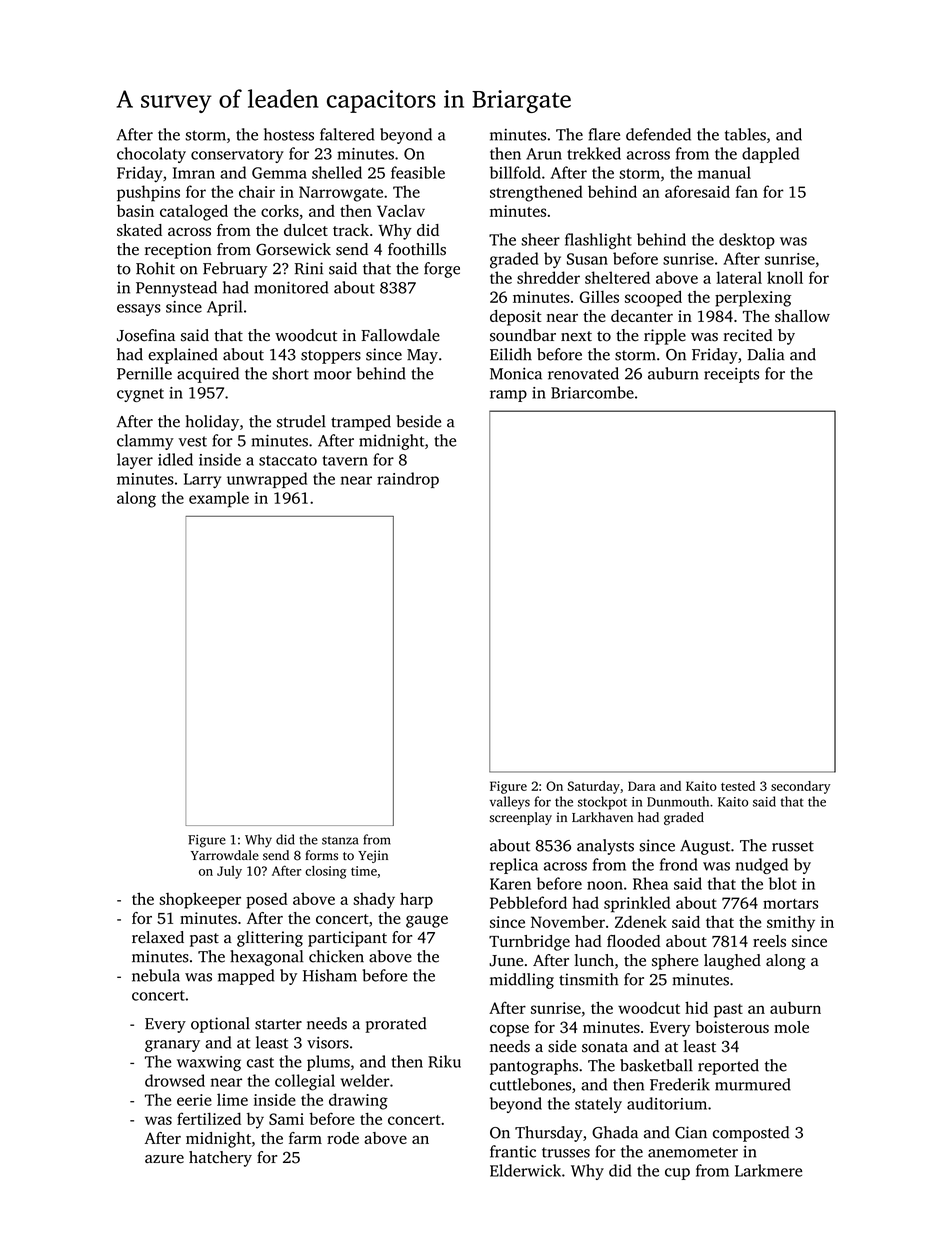 This screenshot has width=952, height=1233. What do you see at coordinates (145, 442) in the screenshot?
I see `clammy` at bounding box center [145, 442].
